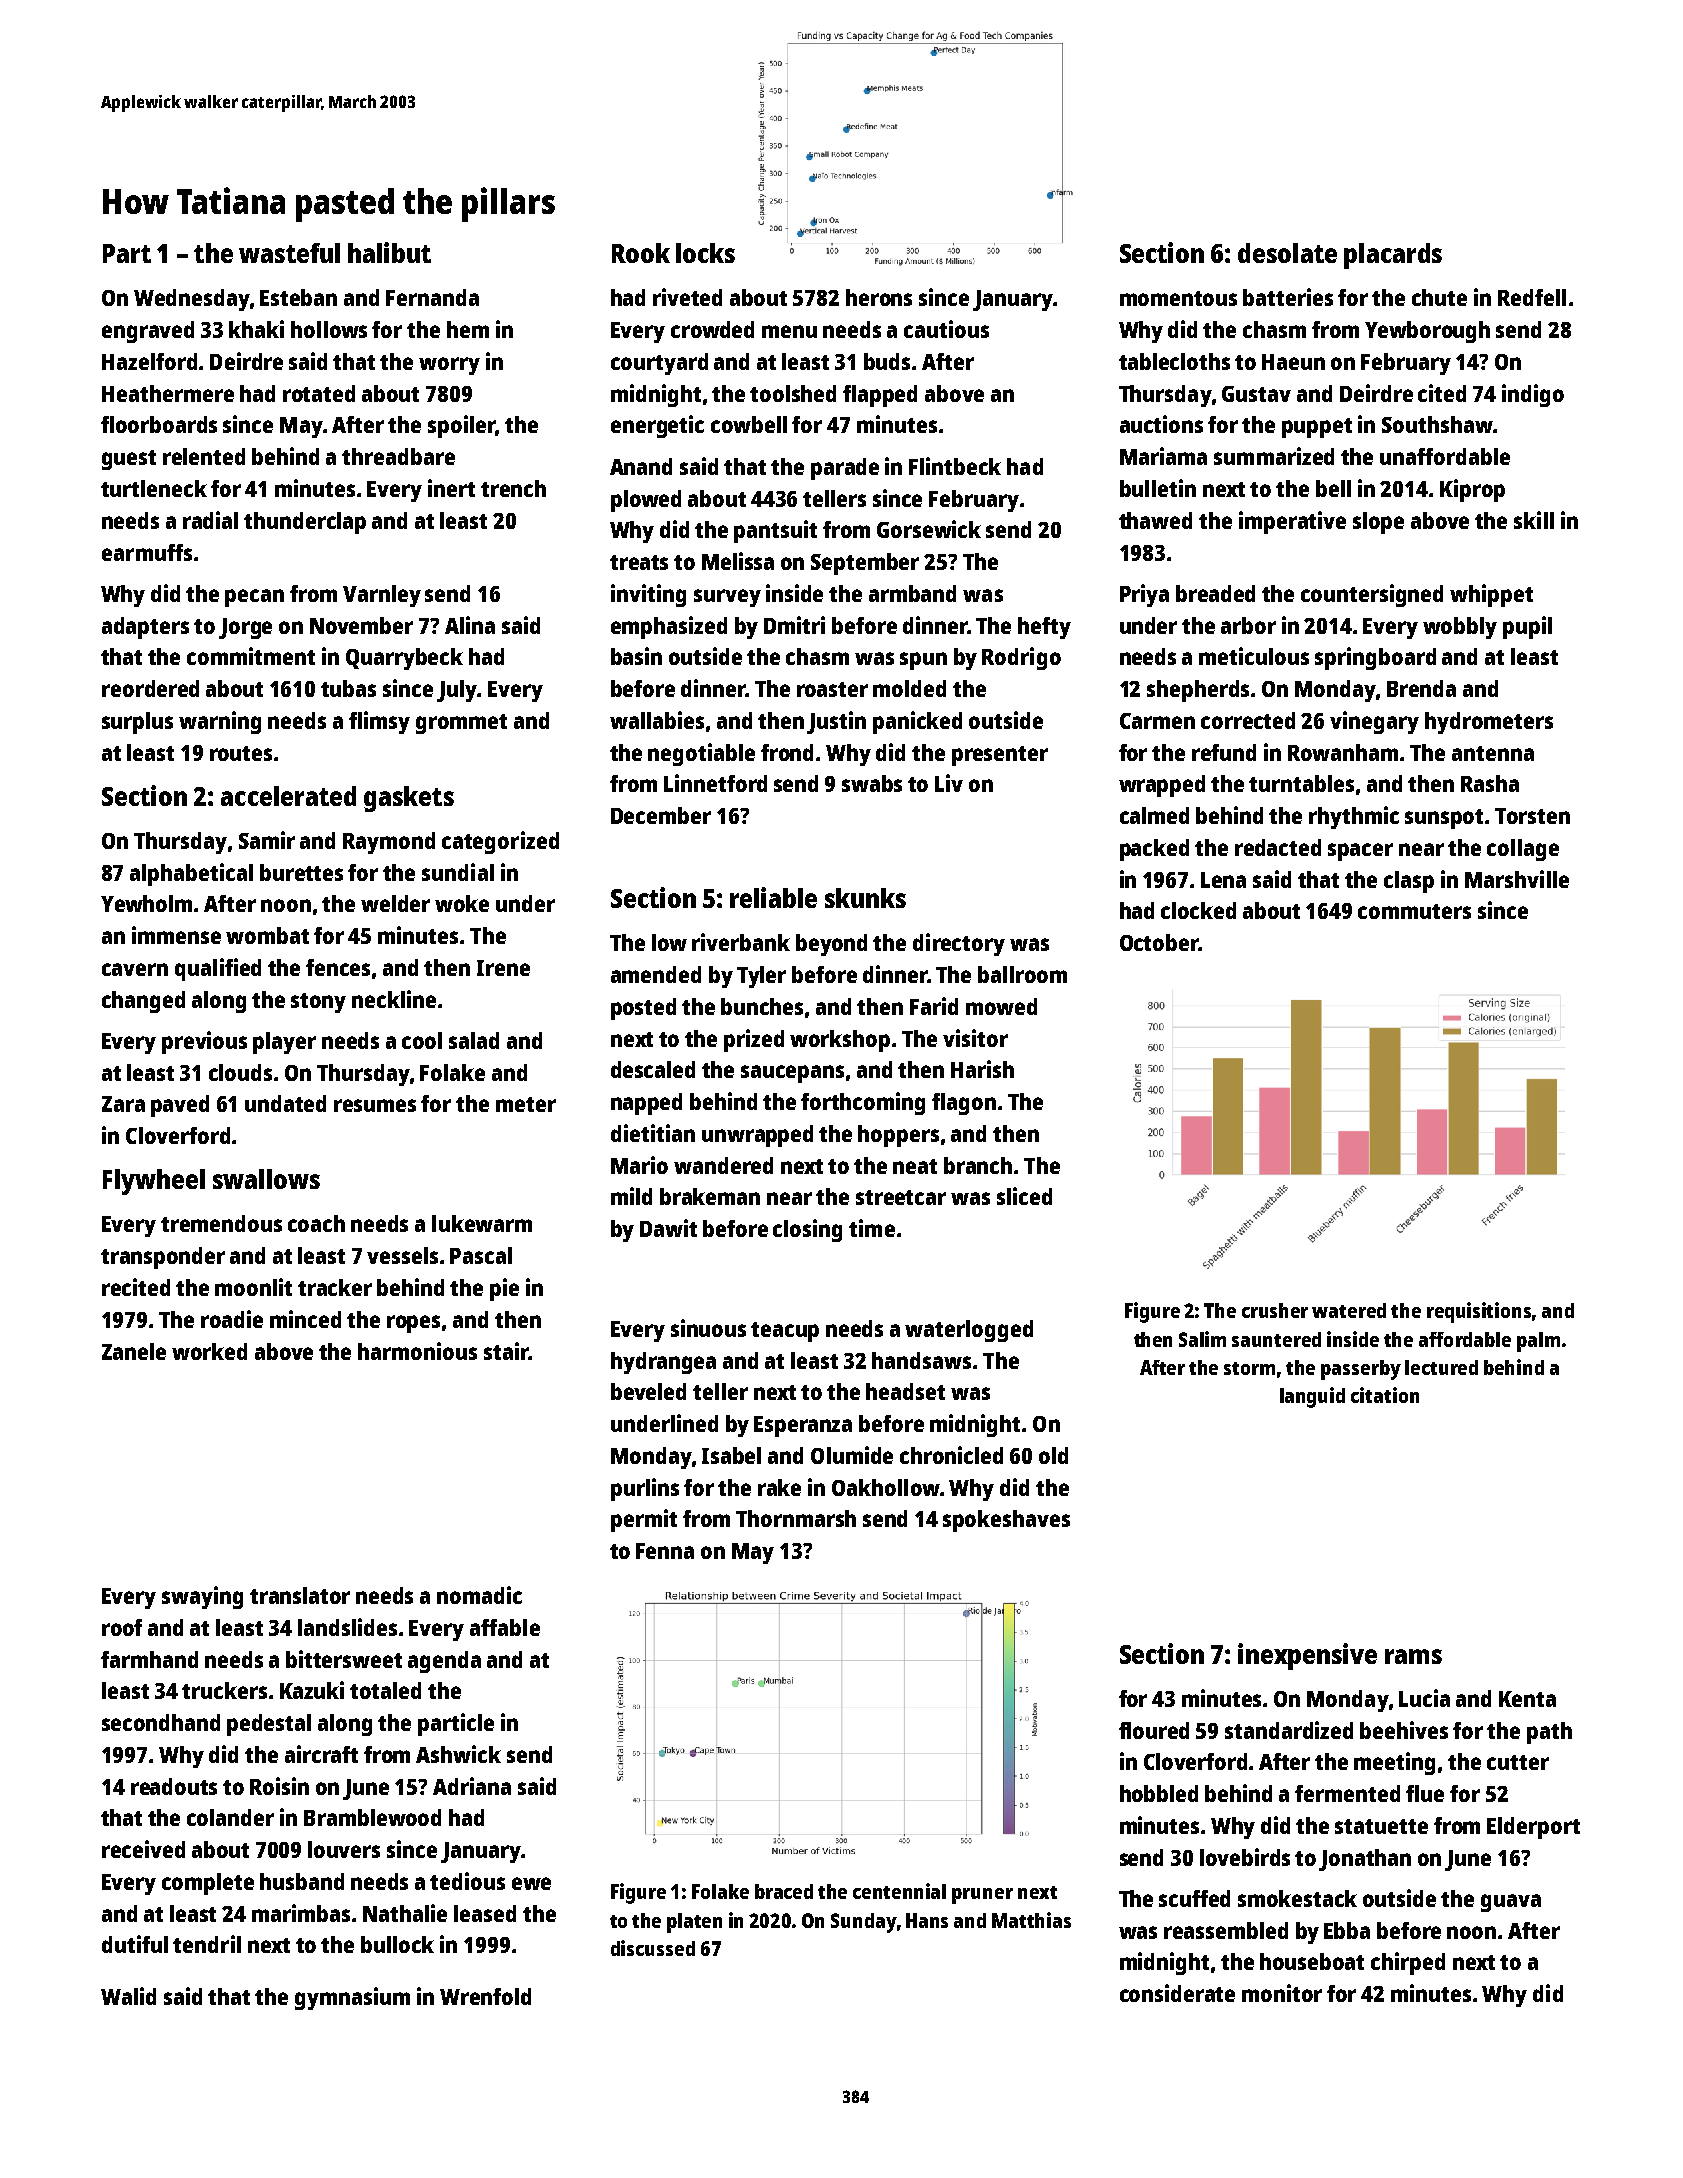 This page has width=1683, height=2178. I want to click on energetic, so click(657, 426).
